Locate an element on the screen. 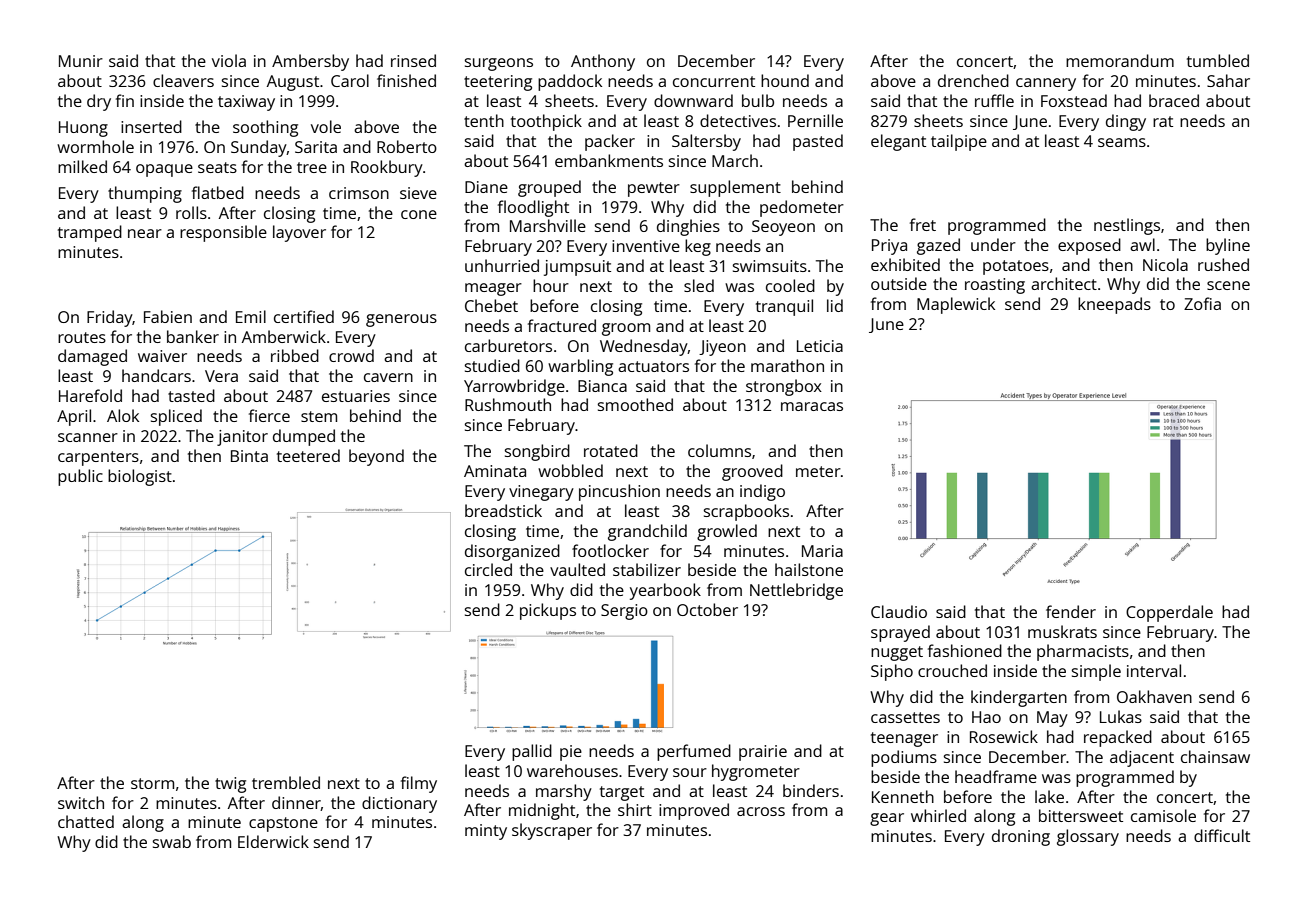 The image size is (1308, 924). across is located at coordinates (761, 811).
